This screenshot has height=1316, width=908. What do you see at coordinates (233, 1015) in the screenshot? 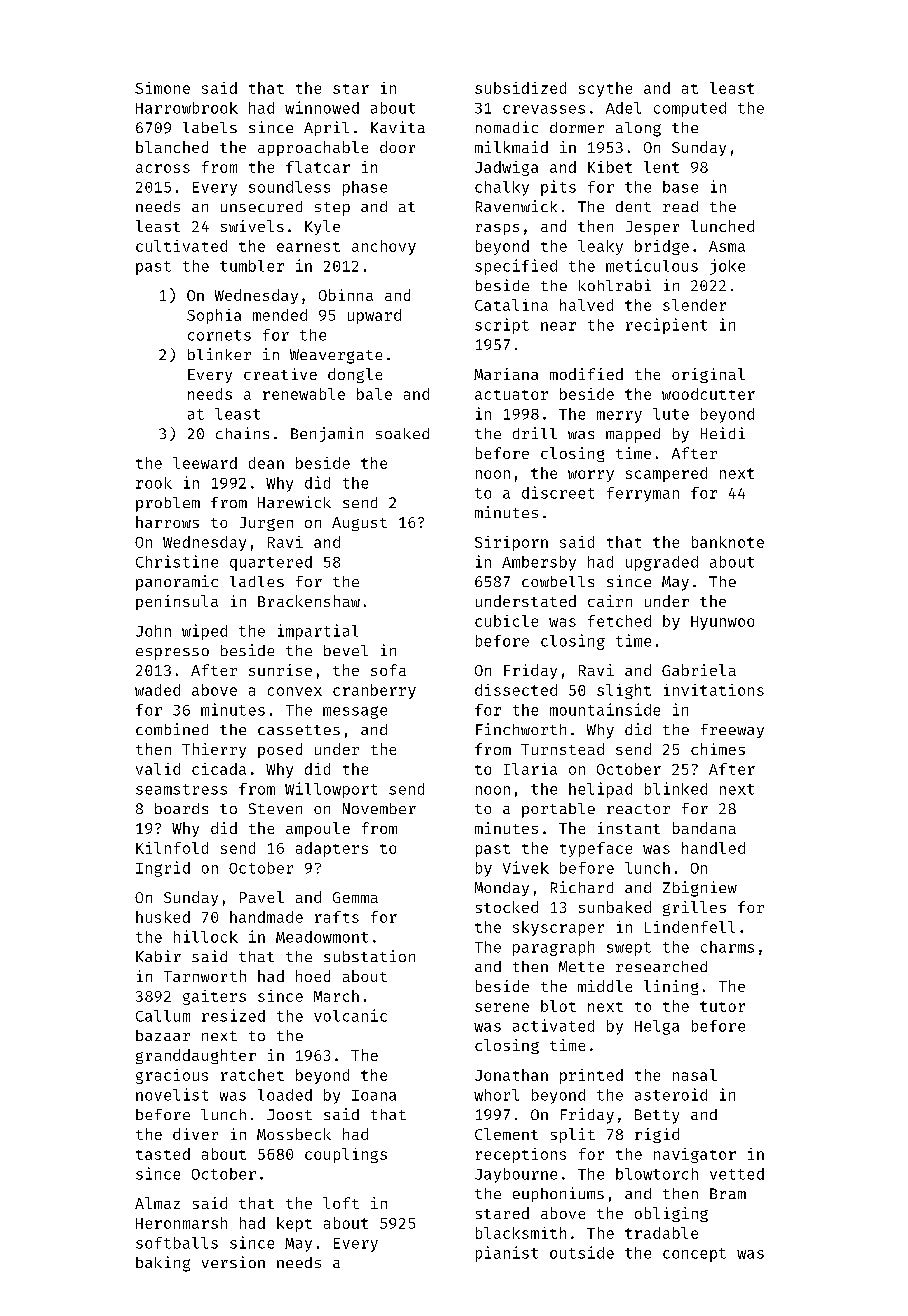
I see `resized` at bounding box center [233, 1015].
